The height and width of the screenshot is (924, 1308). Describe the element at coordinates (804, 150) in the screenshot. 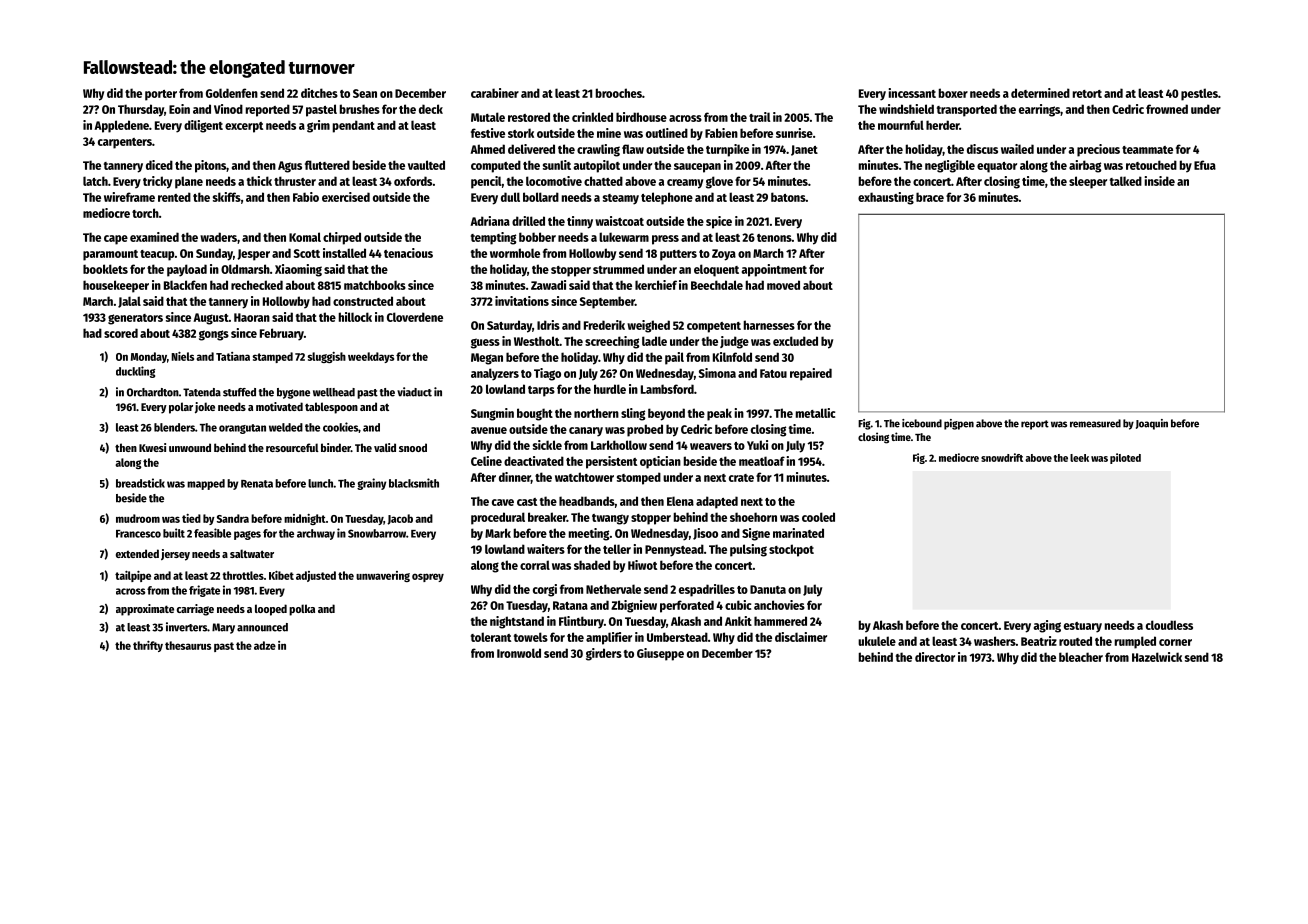

I see `Janet` at that location.
